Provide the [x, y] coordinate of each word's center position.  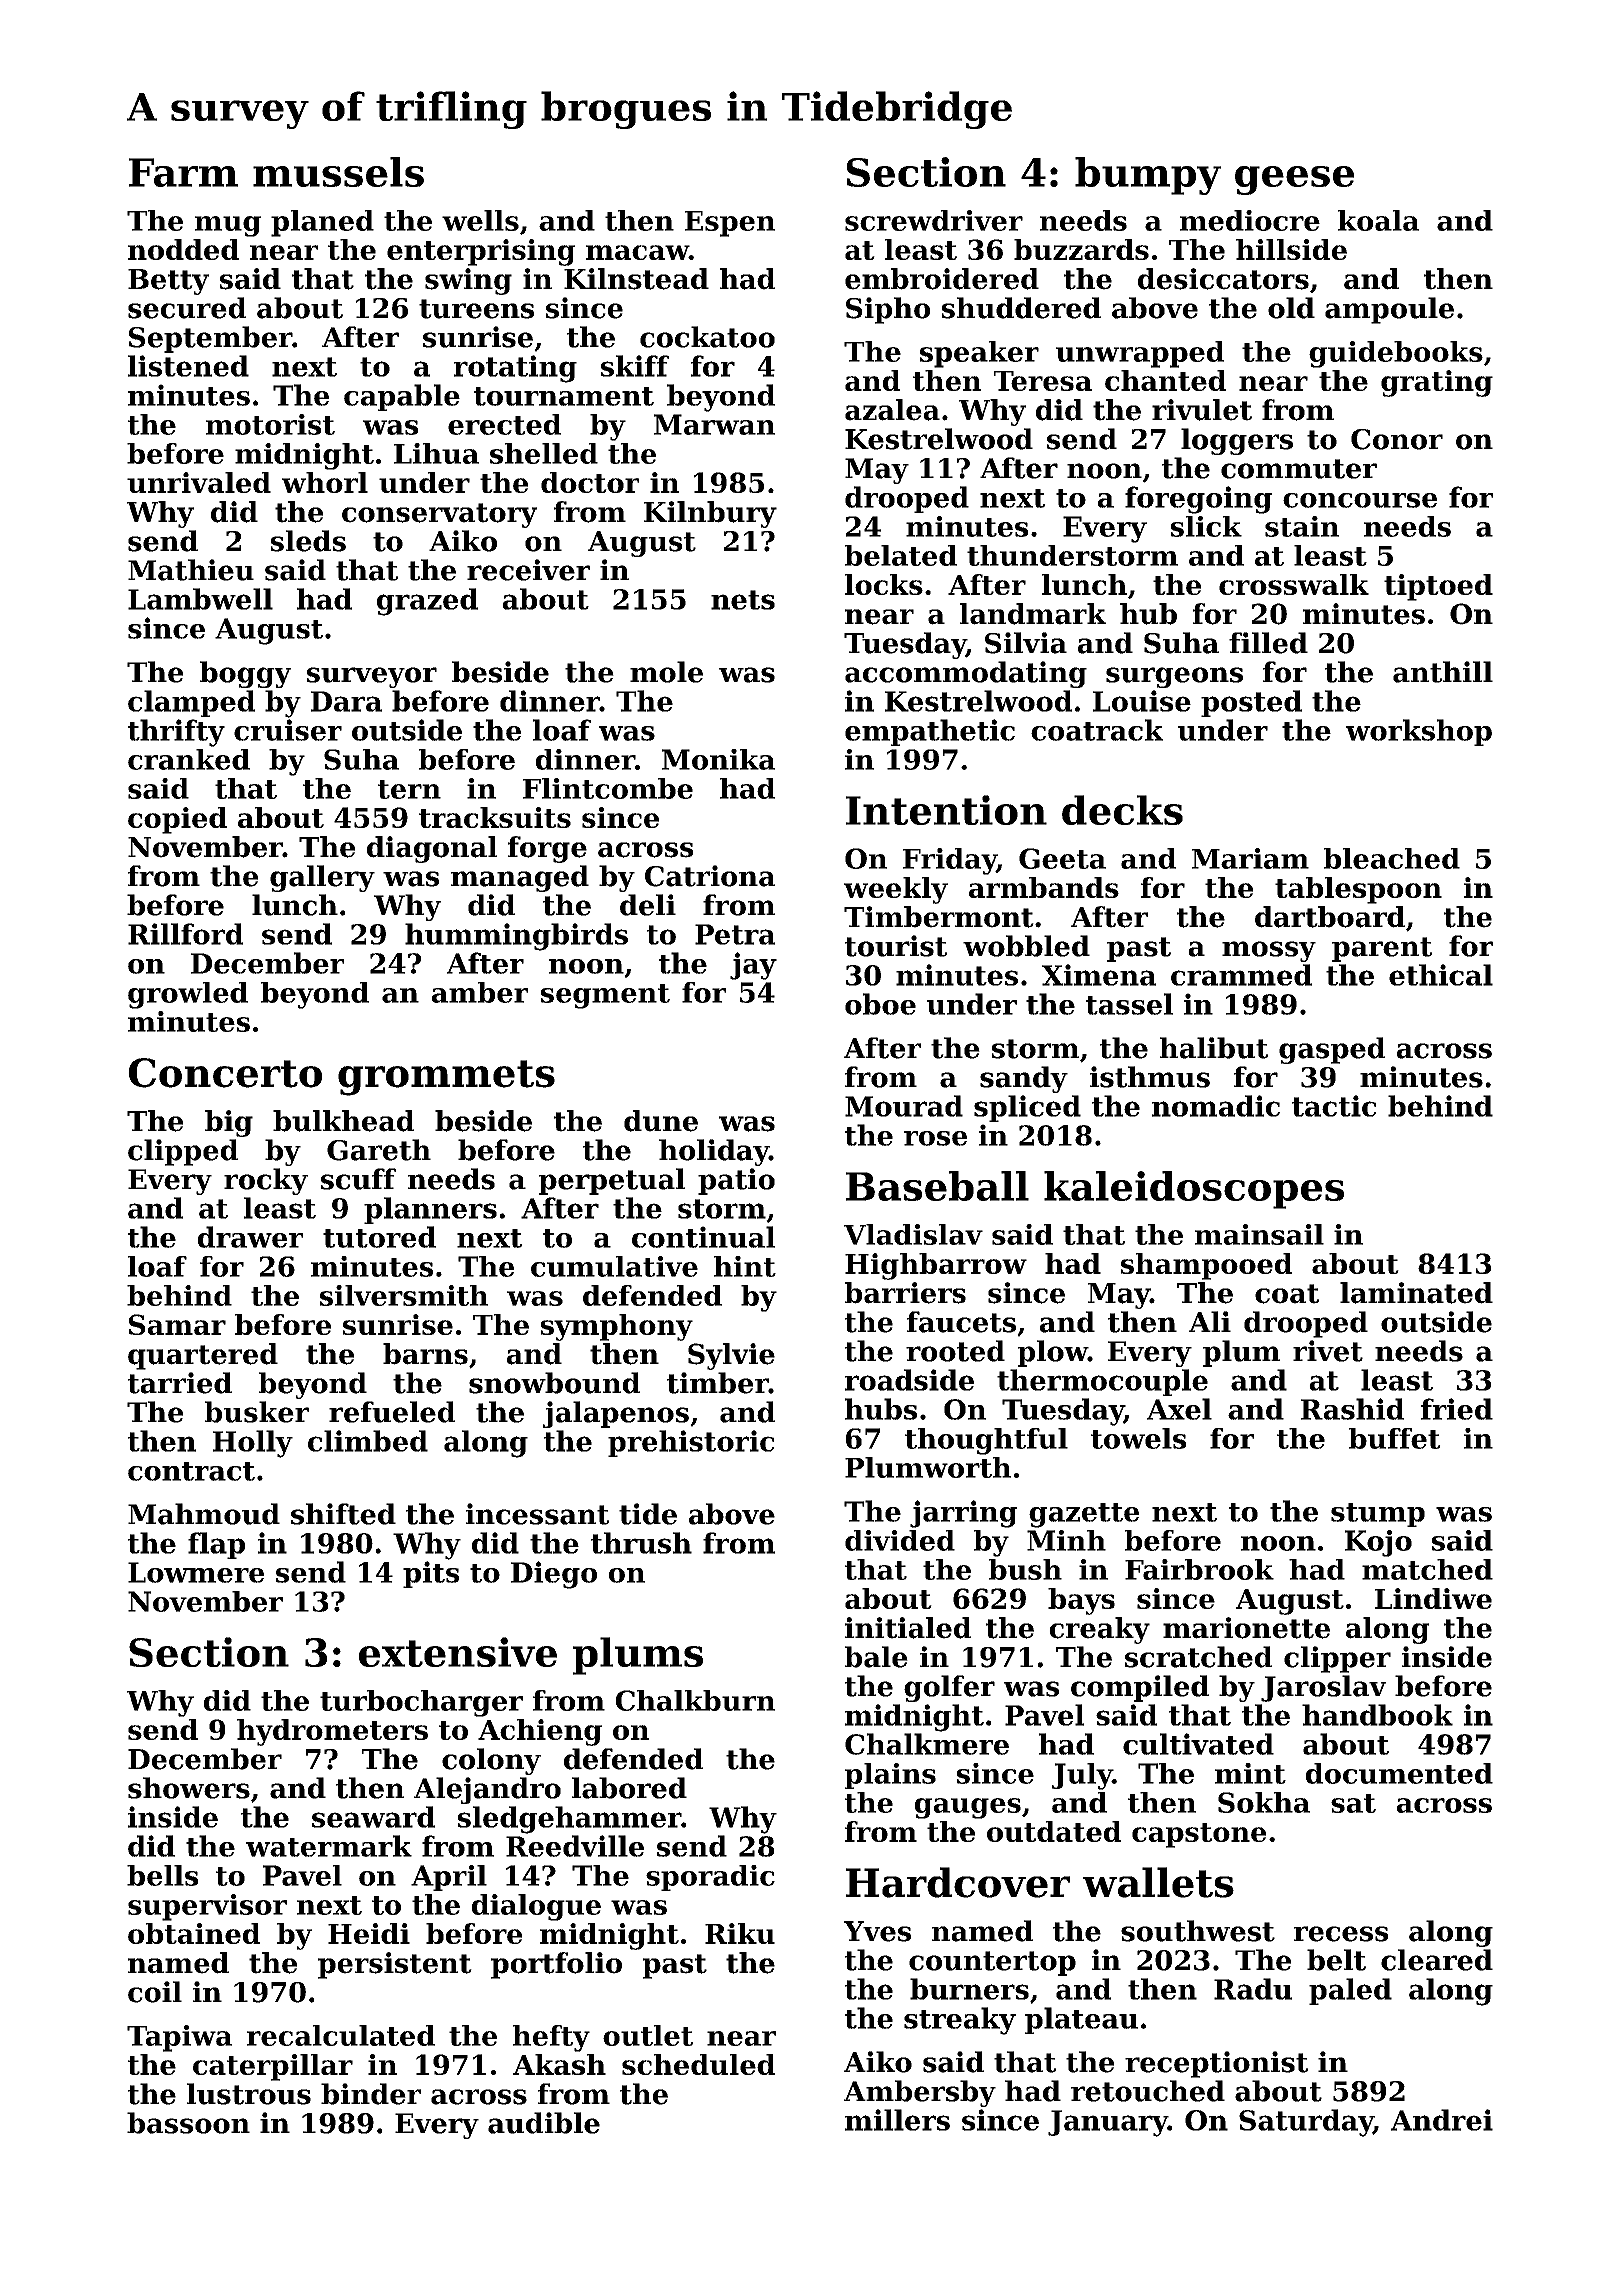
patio [736, 1181]
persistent [395, 1965]
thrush [641, 1543]
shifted [343, 1514]
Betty [168, 282]
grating [1437, 383]
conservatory [439, 515]
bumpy [1148, 176]
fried [1457, 1409]
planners [430, 1210]
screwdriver [934, 220]
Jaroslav [1323, 1688]
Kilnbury [710, 514]
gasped [1332, 1050]
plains [890, 1776]
